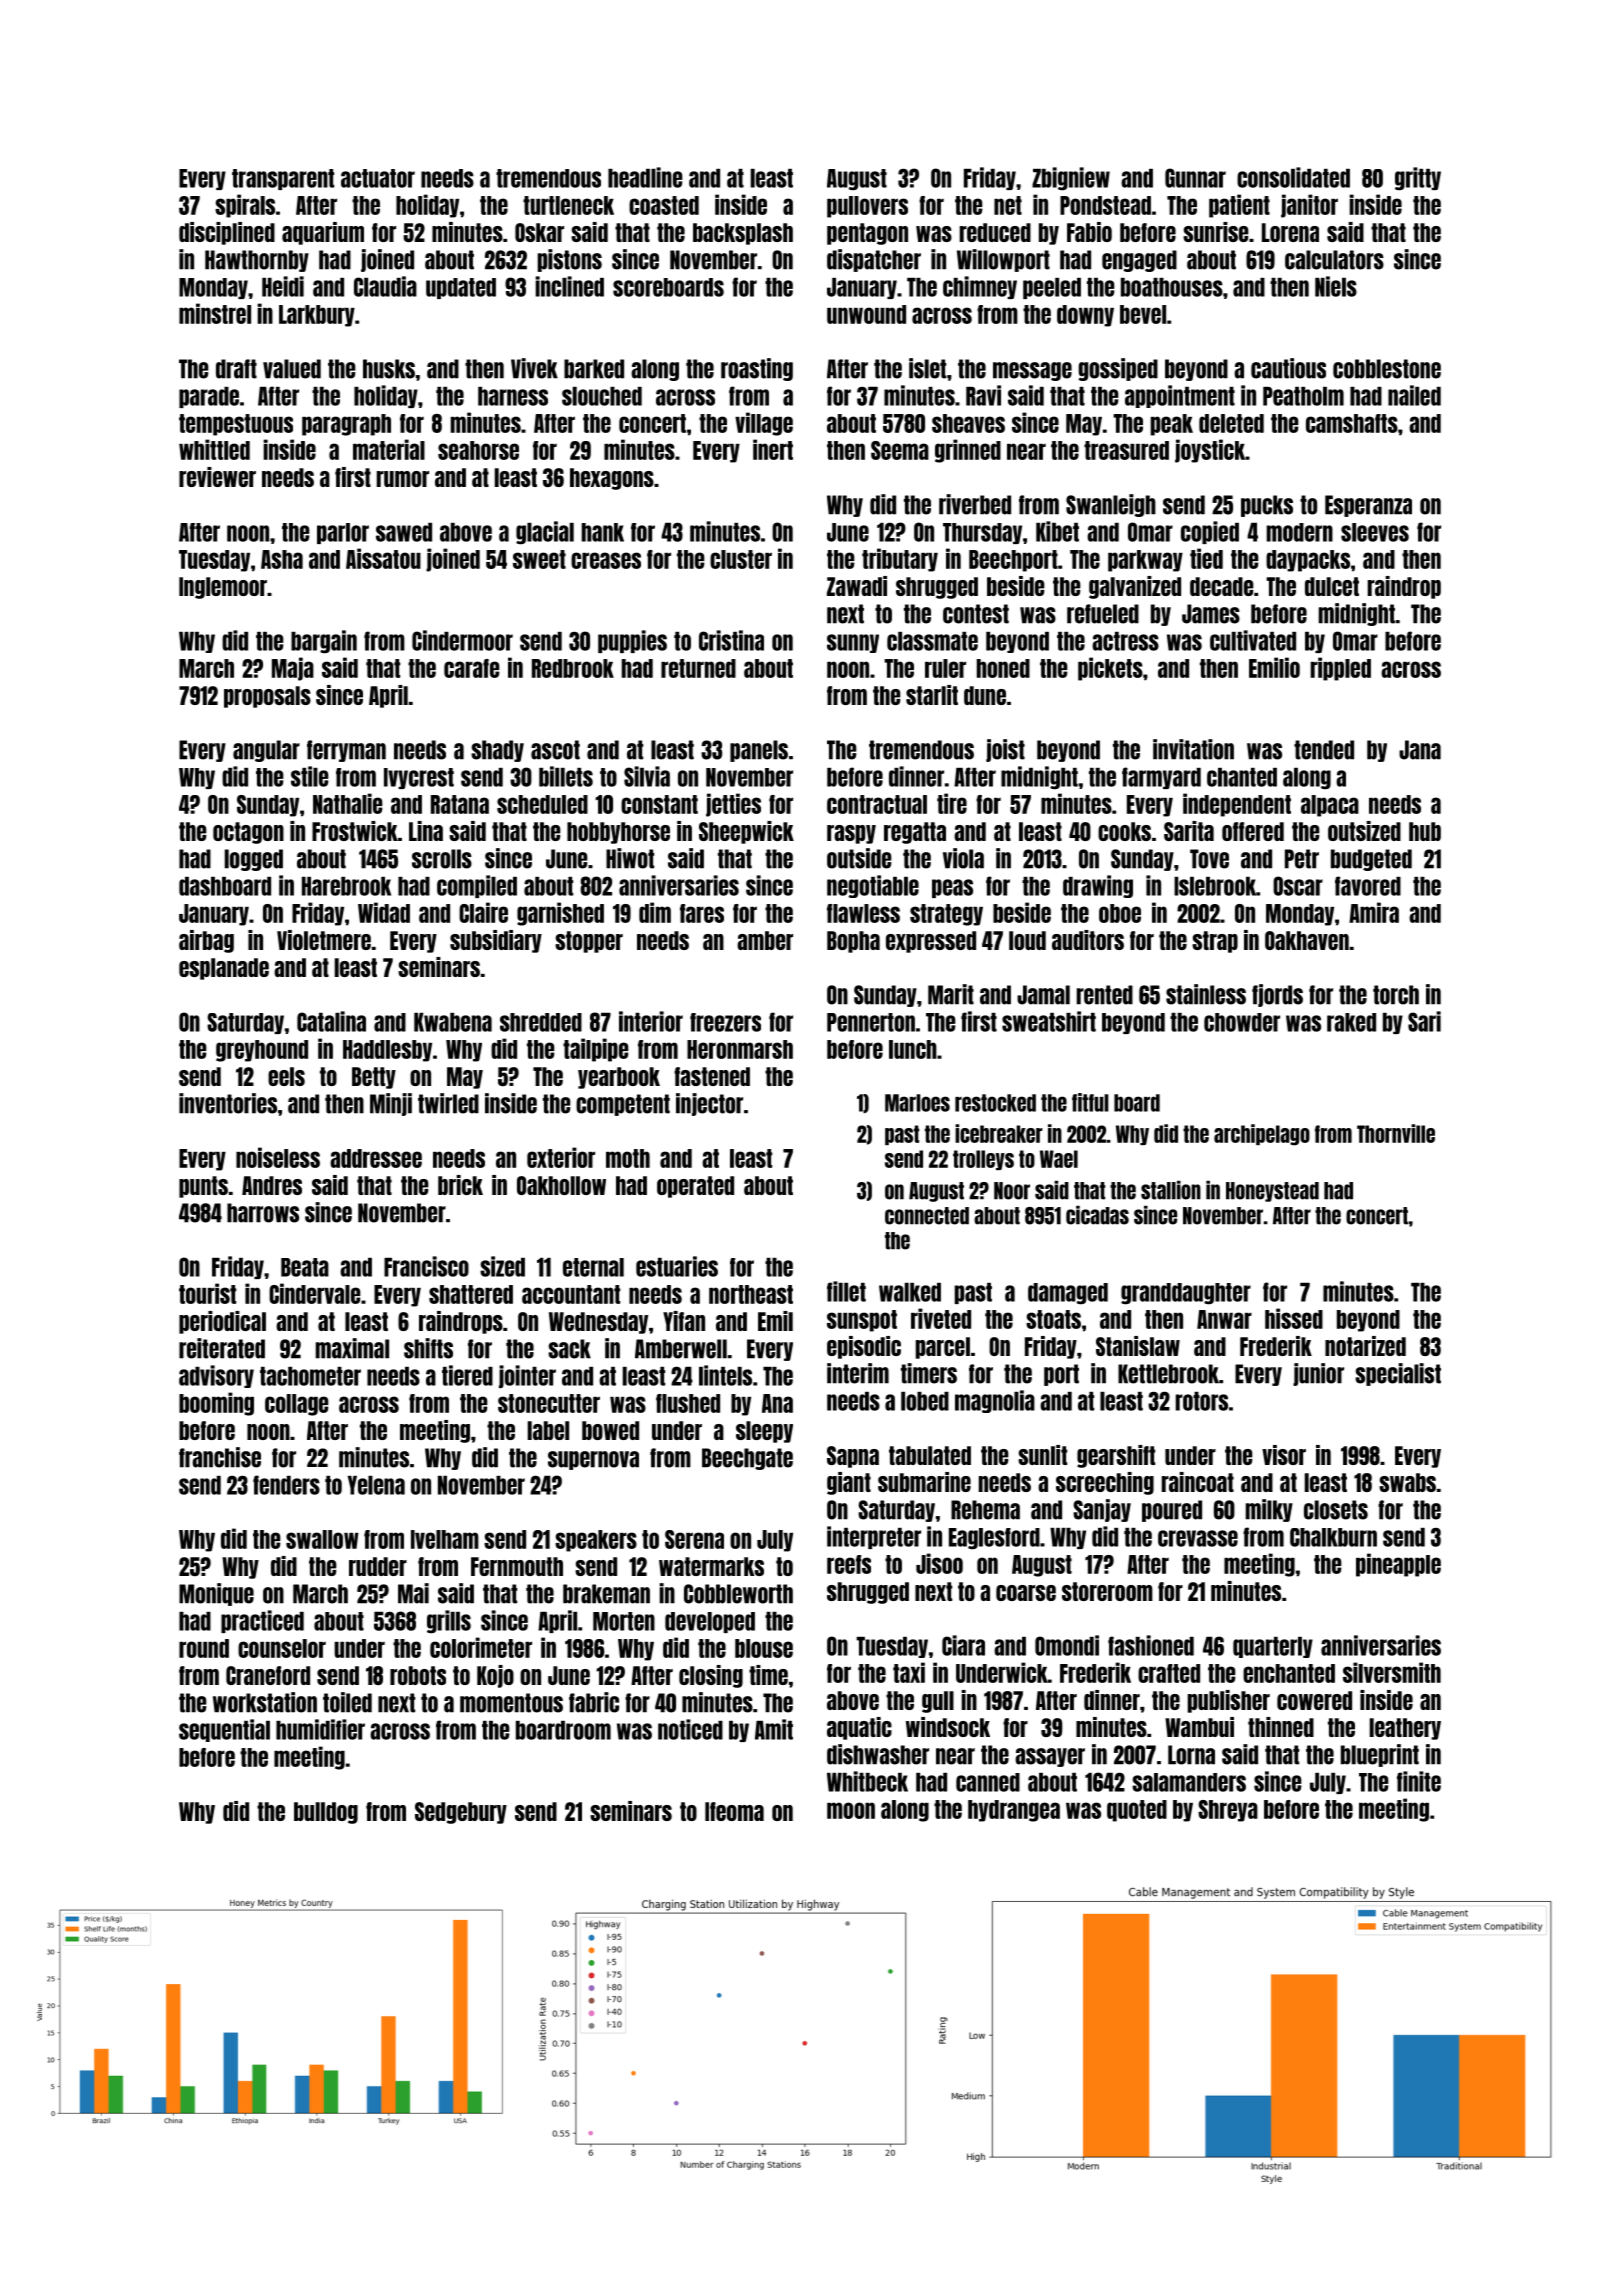 The width and height of the screenshot is (1620, 2292). What do you see at coordinates (1228, 1811) in the screenshot?
I see `Shreya` at bounding box center [1228, 1811].
